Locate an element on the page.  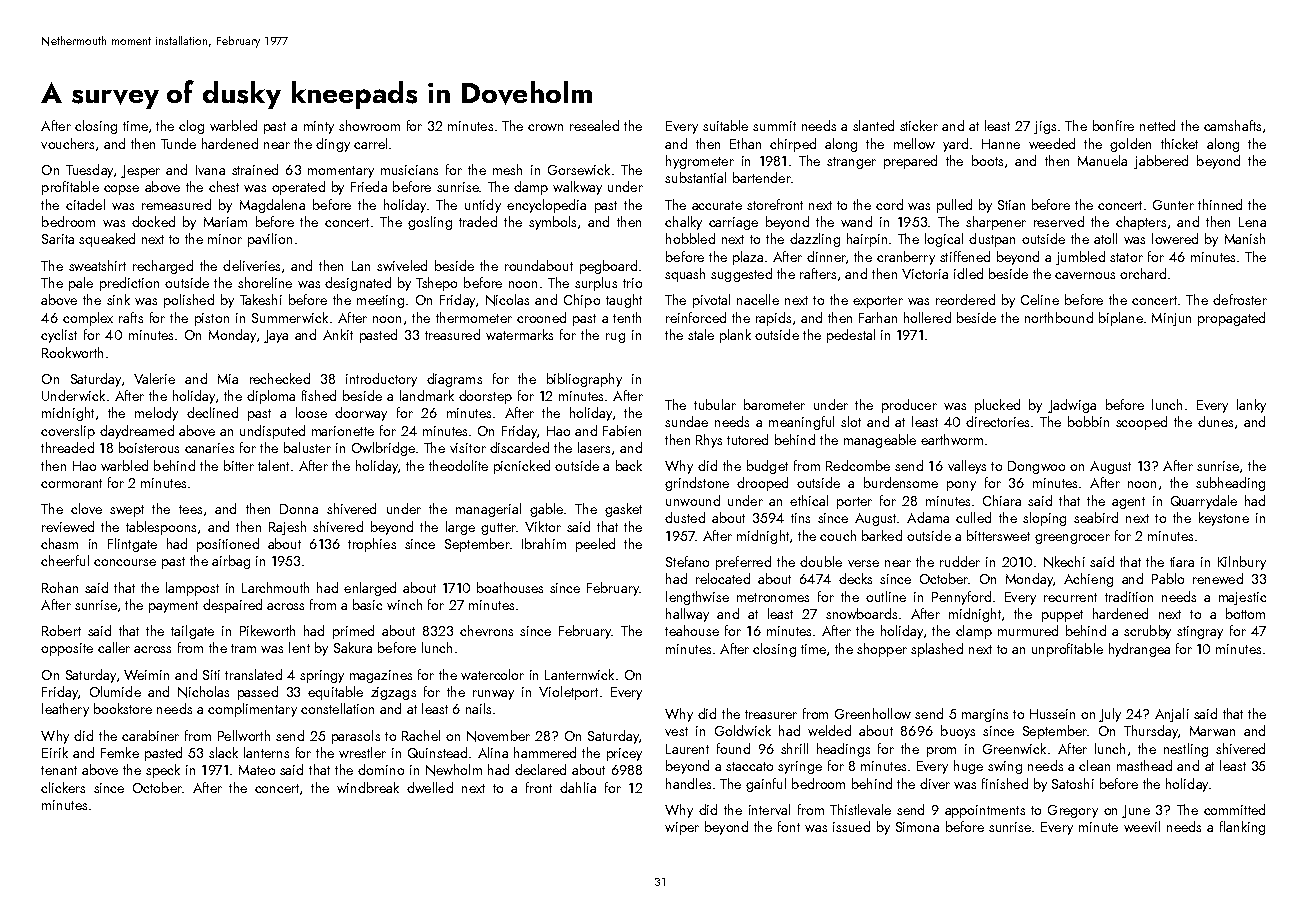
baluster is located at coordinates (307, 447).
